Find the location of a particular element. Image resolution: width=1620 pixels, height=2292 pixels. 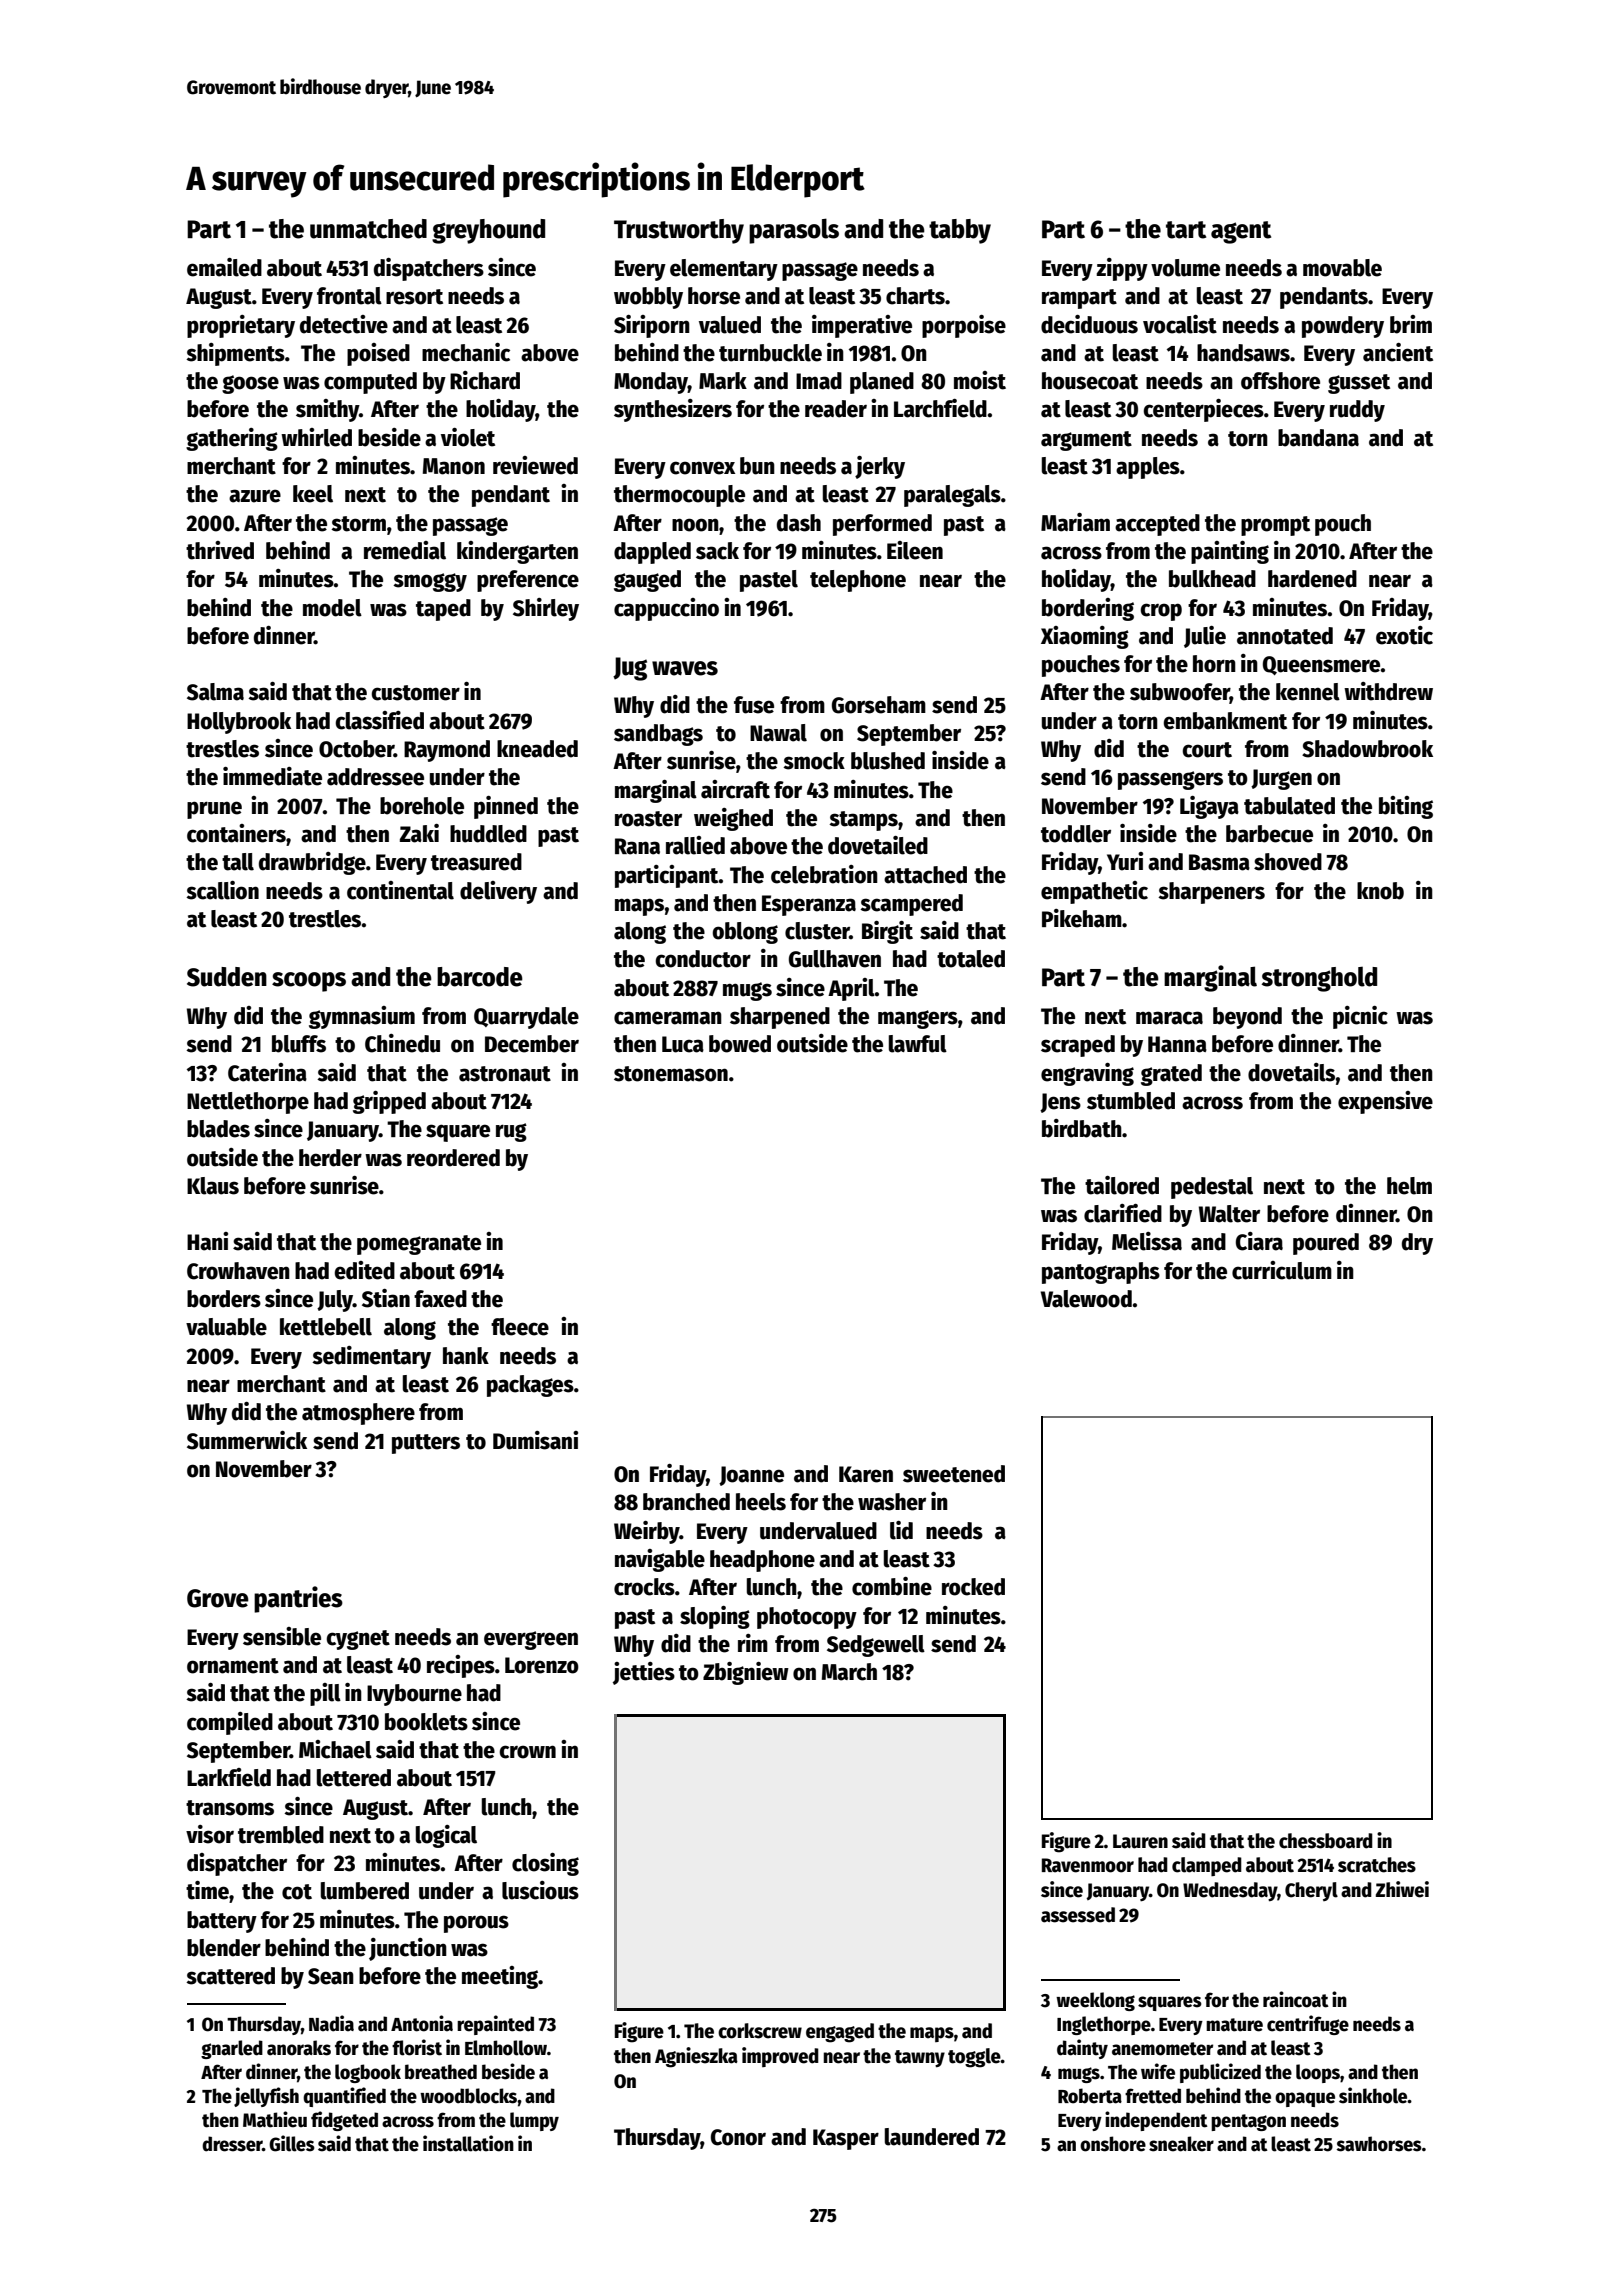

unmatched is located at coordinates (368, 229).
